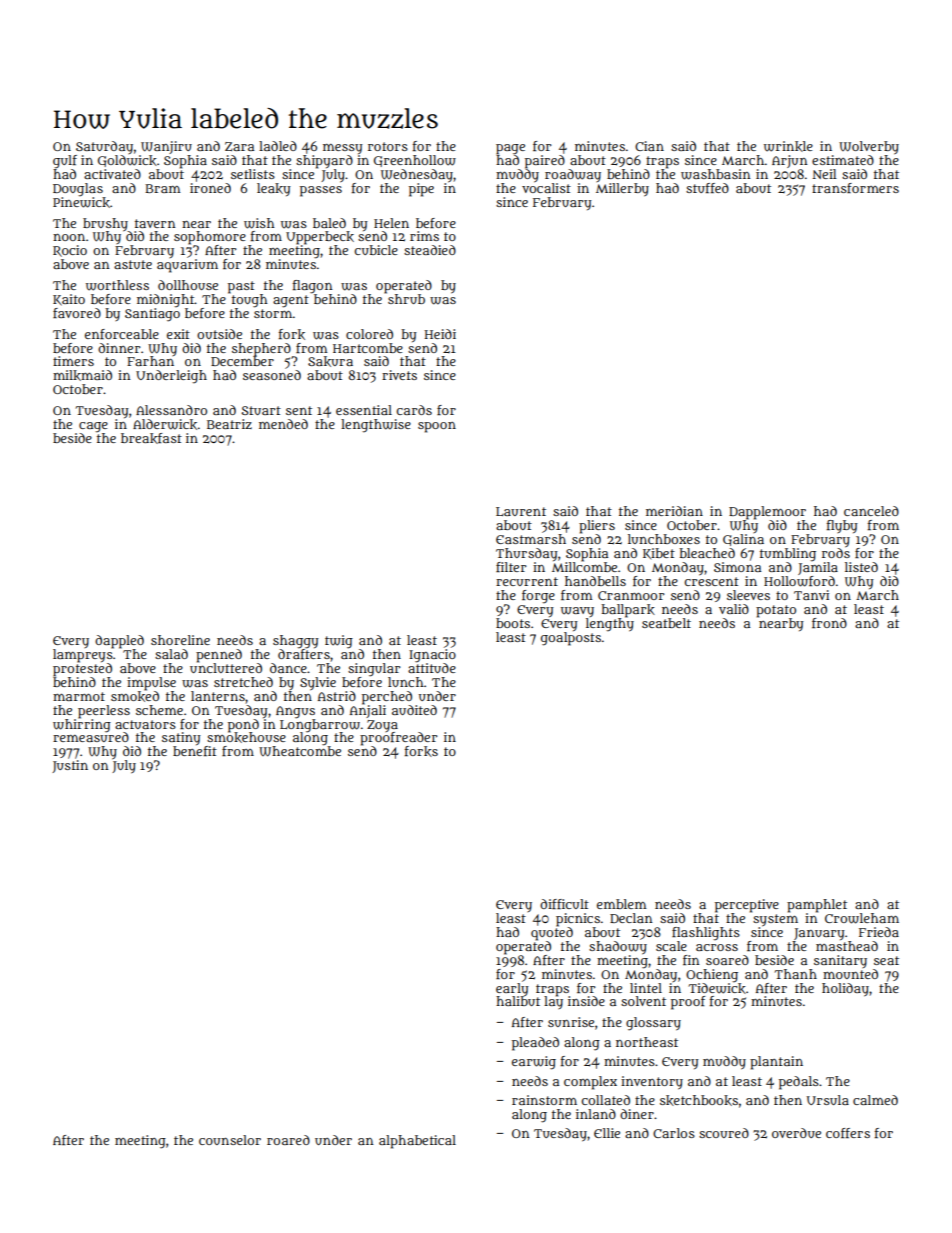 Image resolution: width=952 pixels, height=1233 pixels. Describe the element at coordinates (776, 611) in the screenshot. I see `potato` at that location.
